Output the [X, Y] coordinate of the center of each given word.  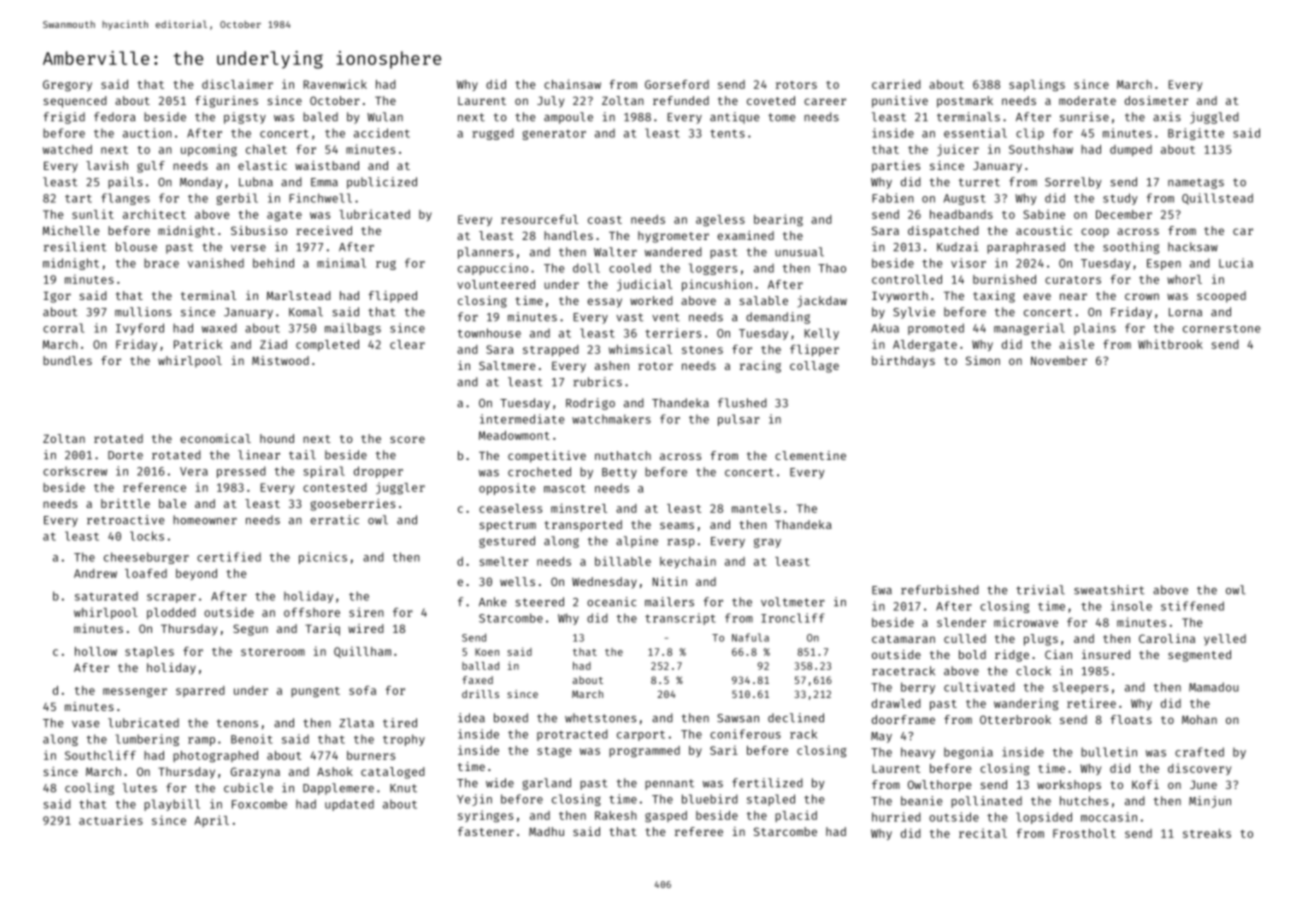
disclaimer [237, 84]
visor [968, 263]
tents [727, 133]
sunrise [1084, 117]
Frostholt [1084, 833]
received [324, 230]
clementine [810, 455]
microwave [1026, 622]
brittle [125, 503]
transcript [680, 619]
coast [605, 220]
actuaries [111, 820]
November [1059, 360]
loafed [146, 573]
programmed [644, 752]
